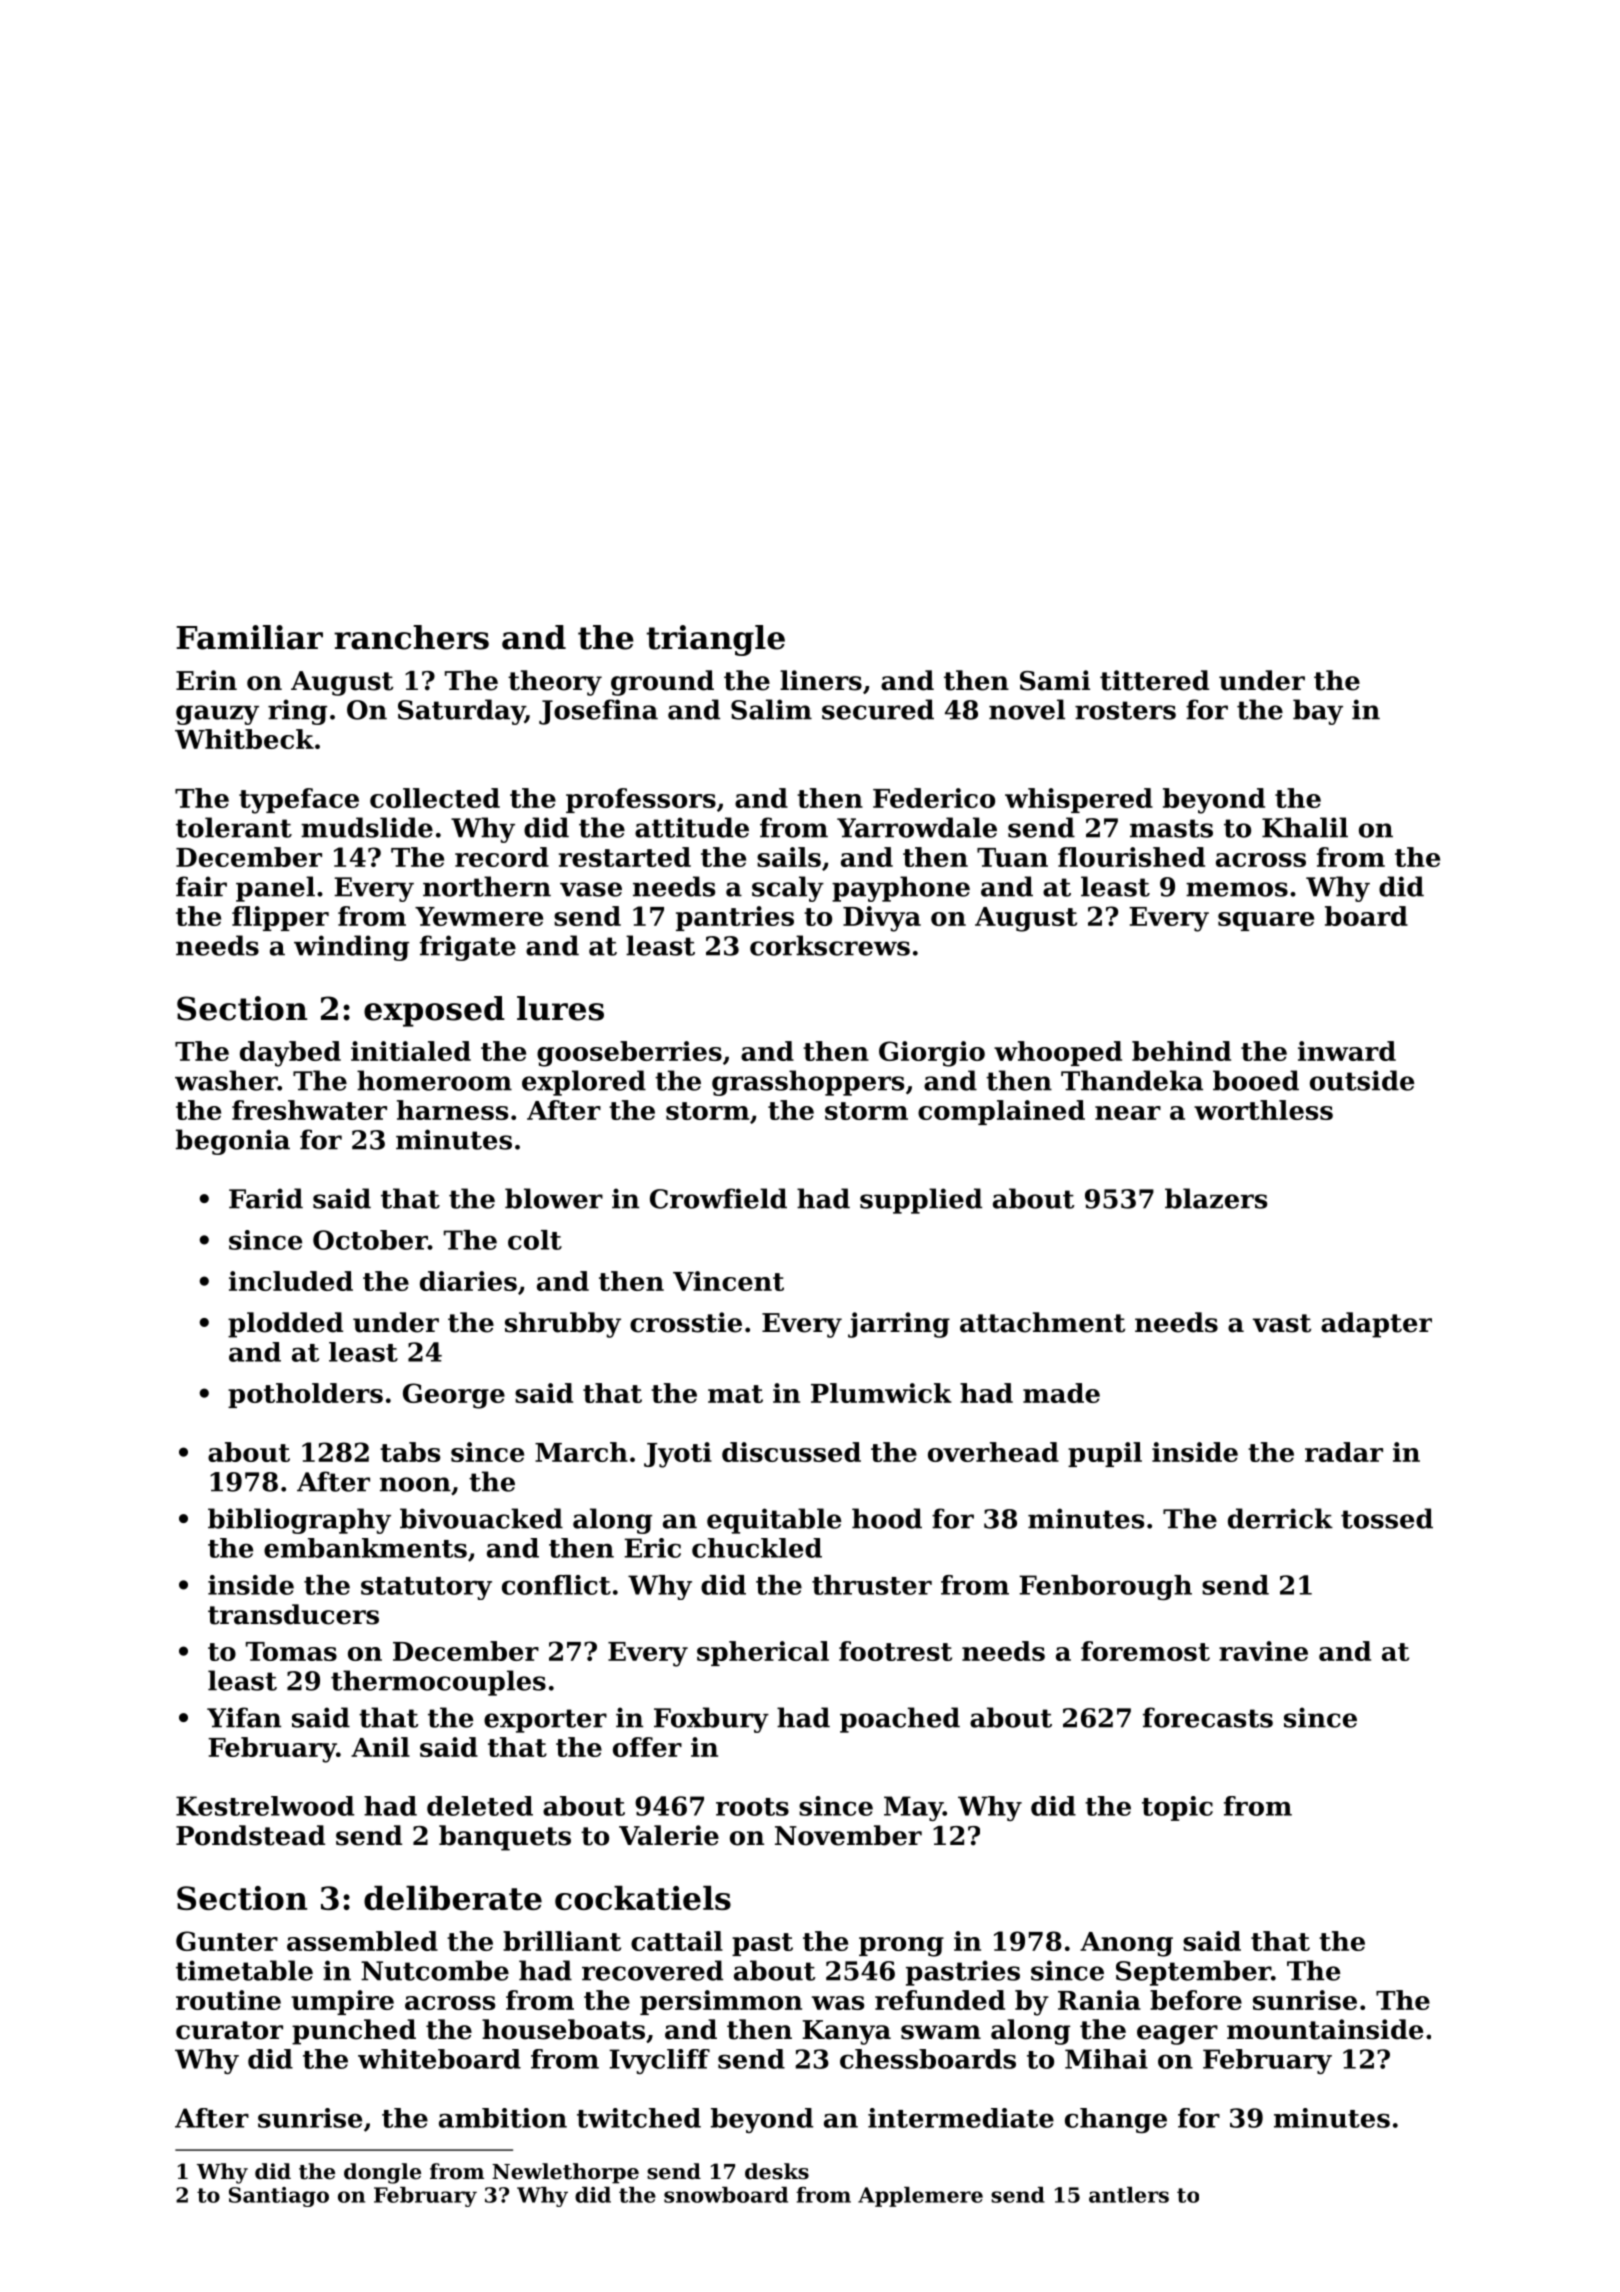 This document has height=2292, width=1620. Describe the element at coordinates (1193, 1973) in the document. I see `September` at that location.
